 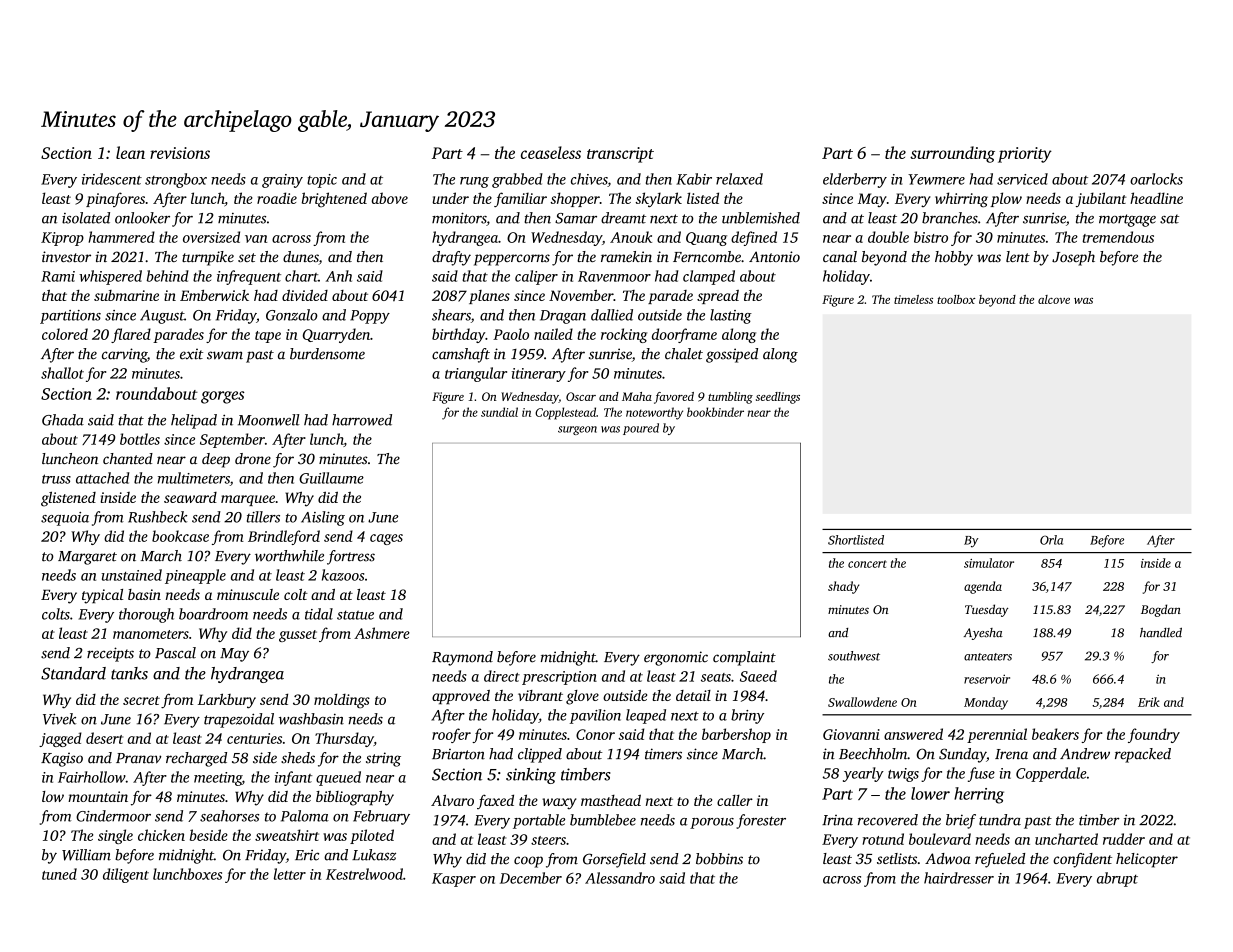 What do you see at coordinates (59, 874) in the document?
I see `tuned` at bounding box center [59, 874].
